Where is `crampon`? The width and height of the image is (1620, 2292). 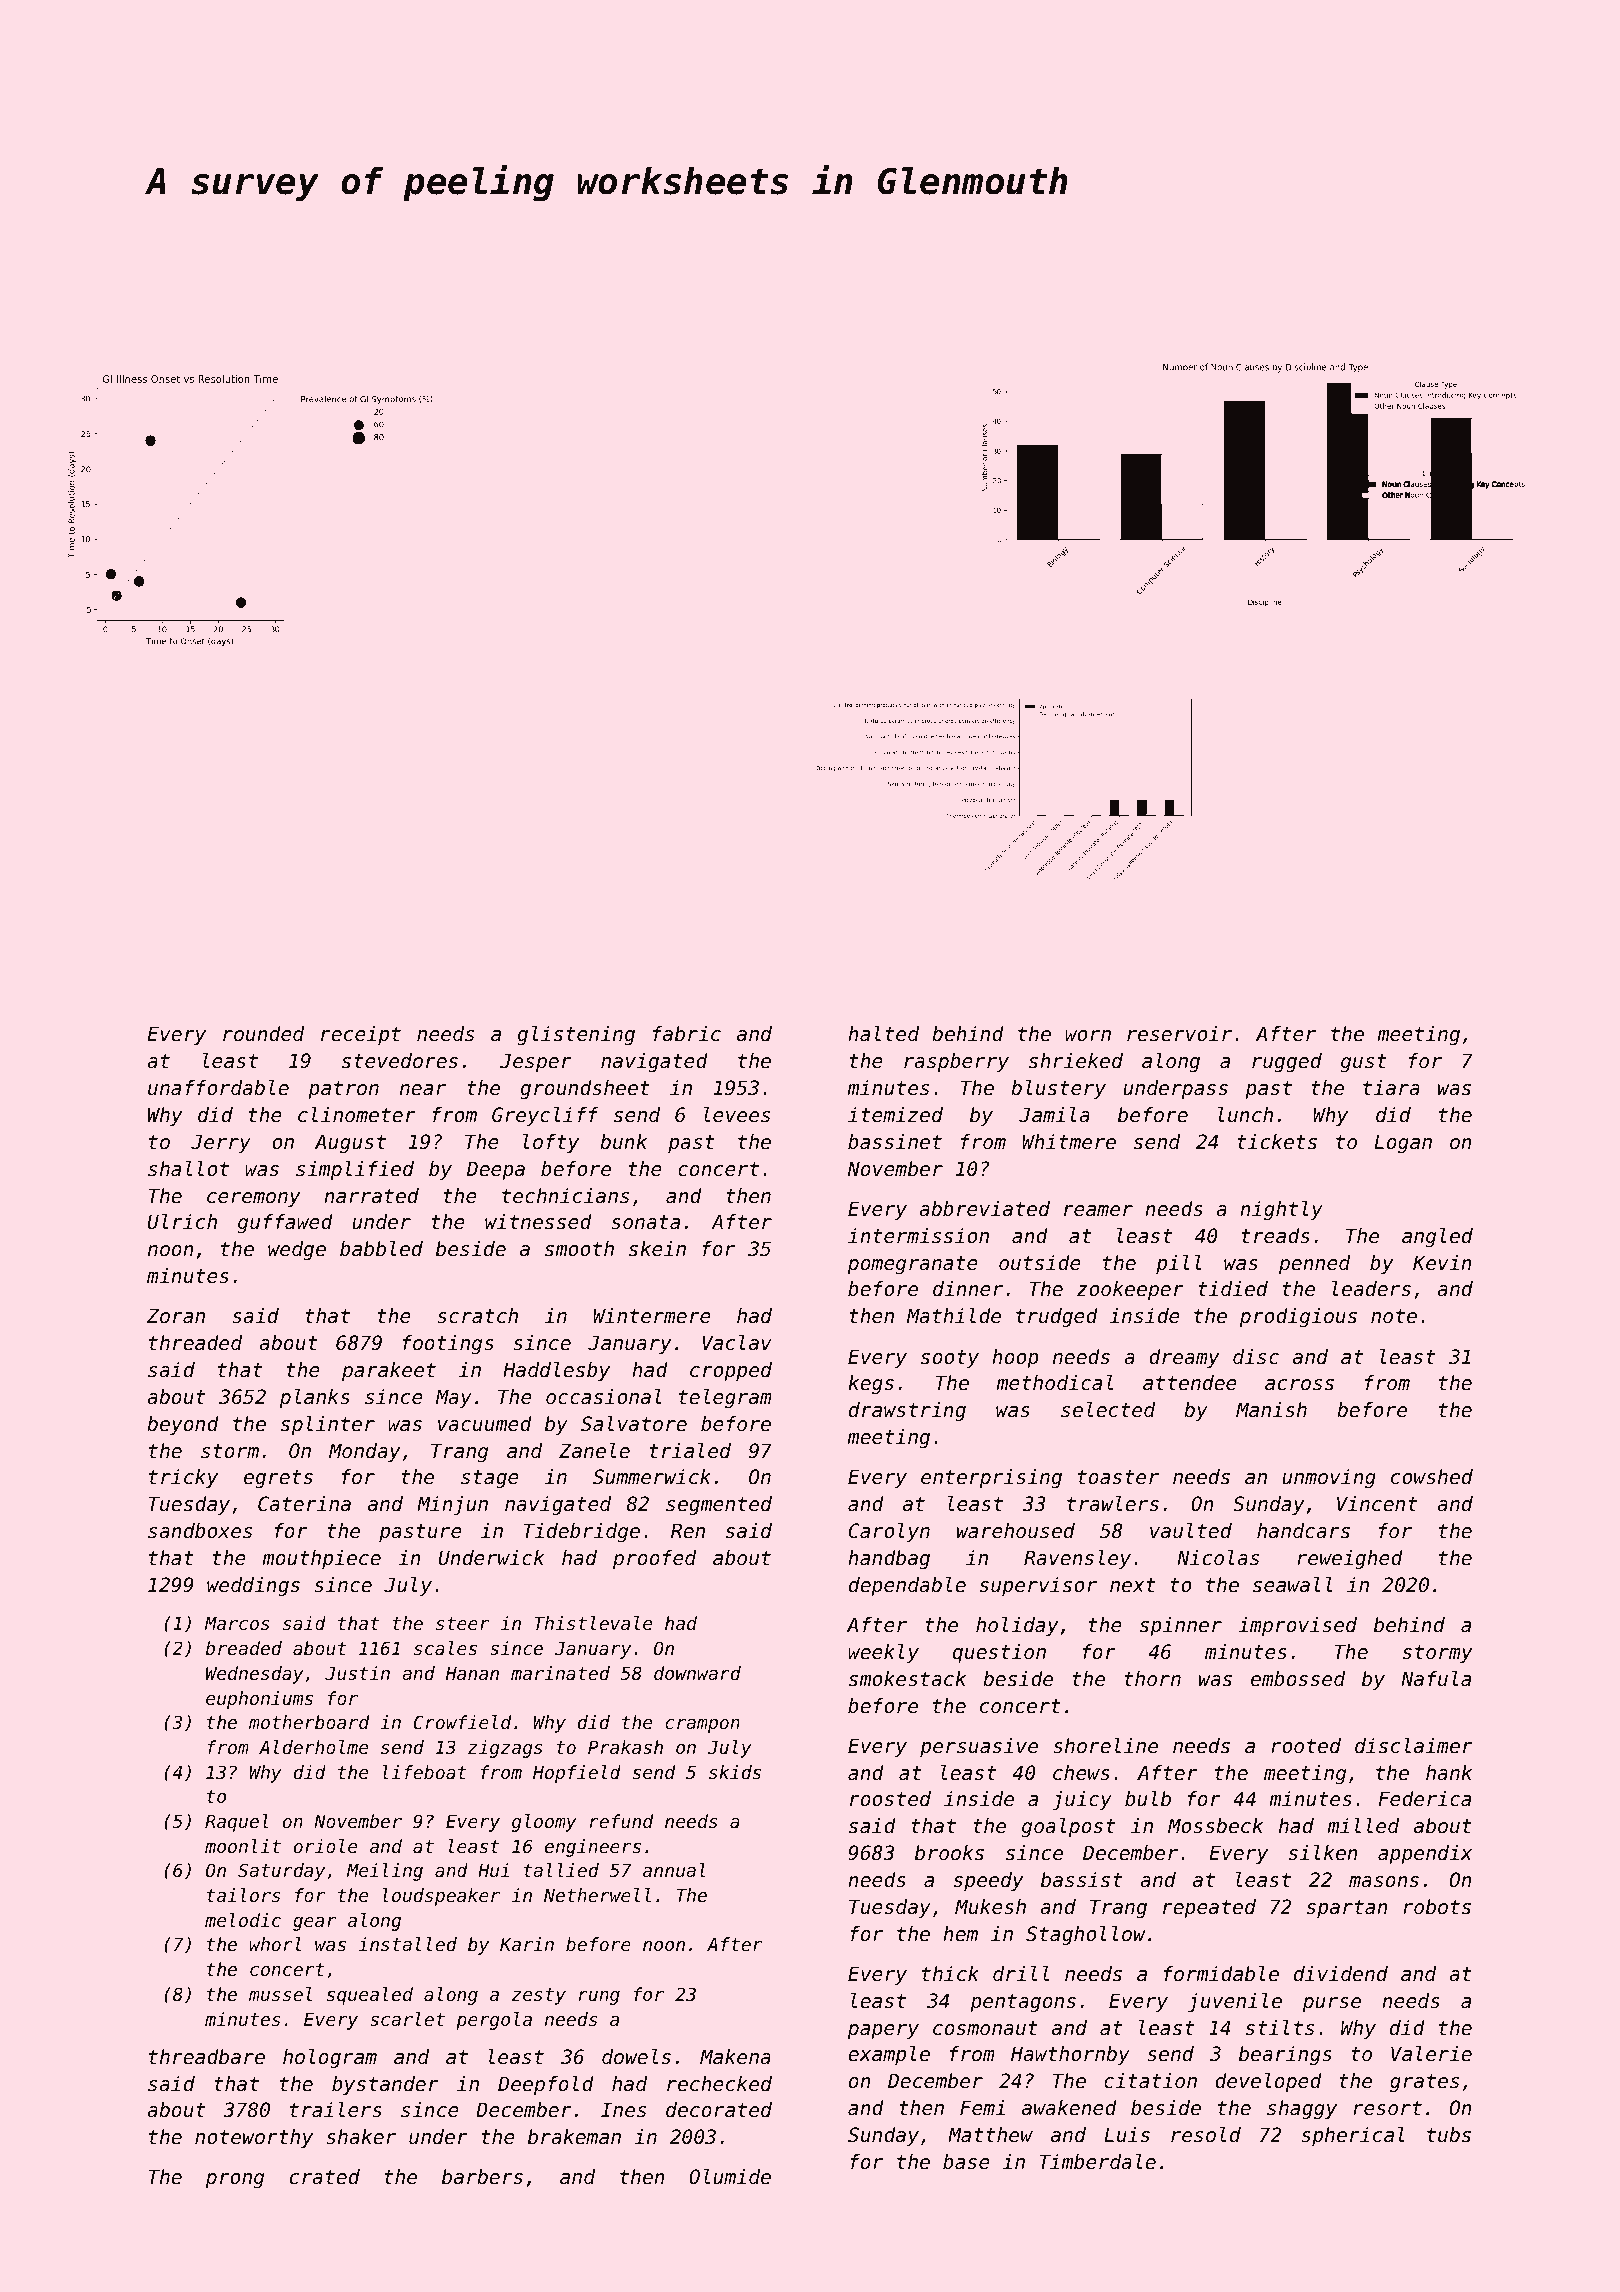 crampon is located at coordinates (702, 1726).
